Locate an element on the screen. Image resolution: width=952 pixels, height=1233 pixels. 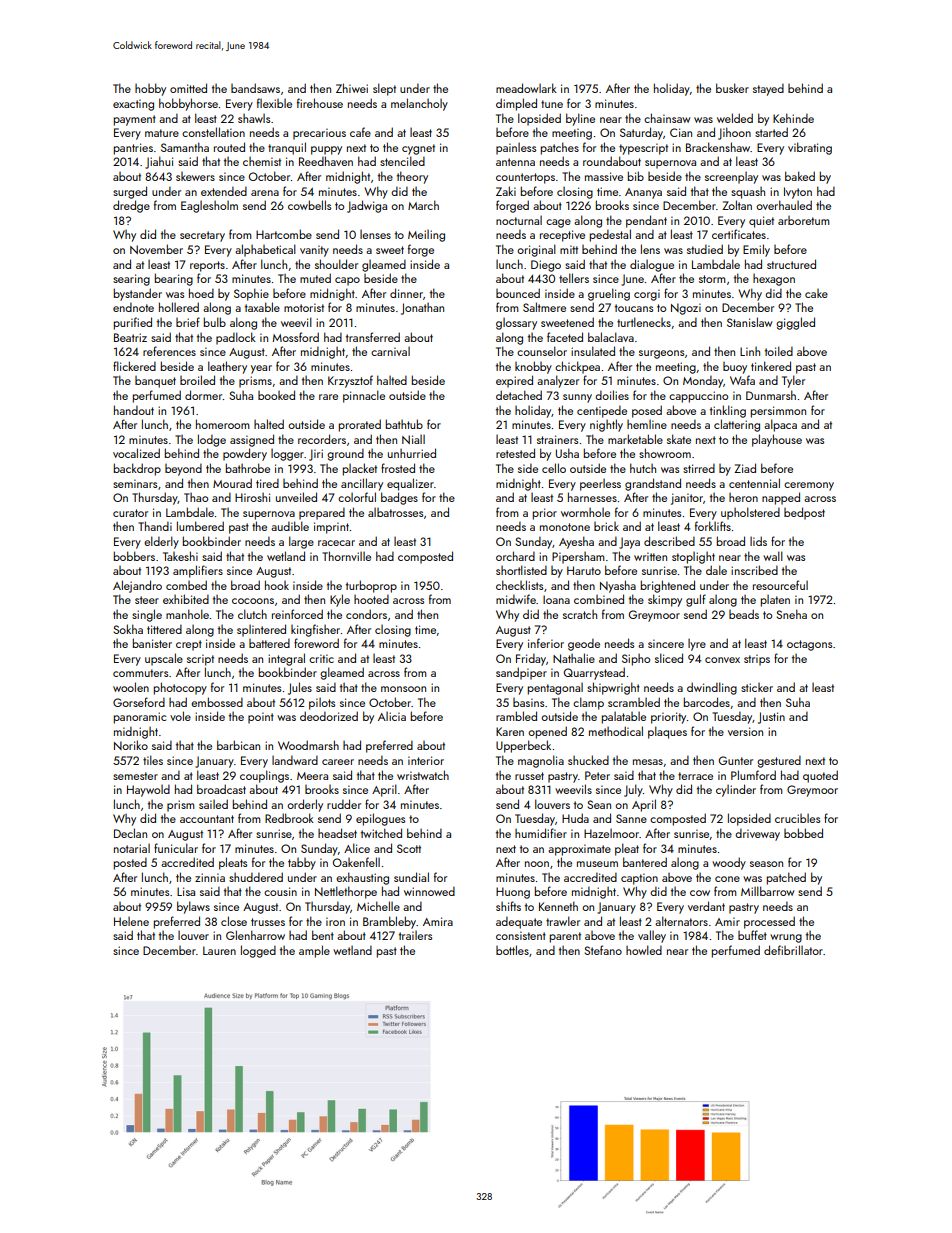
Karen is located at coordinates (510, 731).
